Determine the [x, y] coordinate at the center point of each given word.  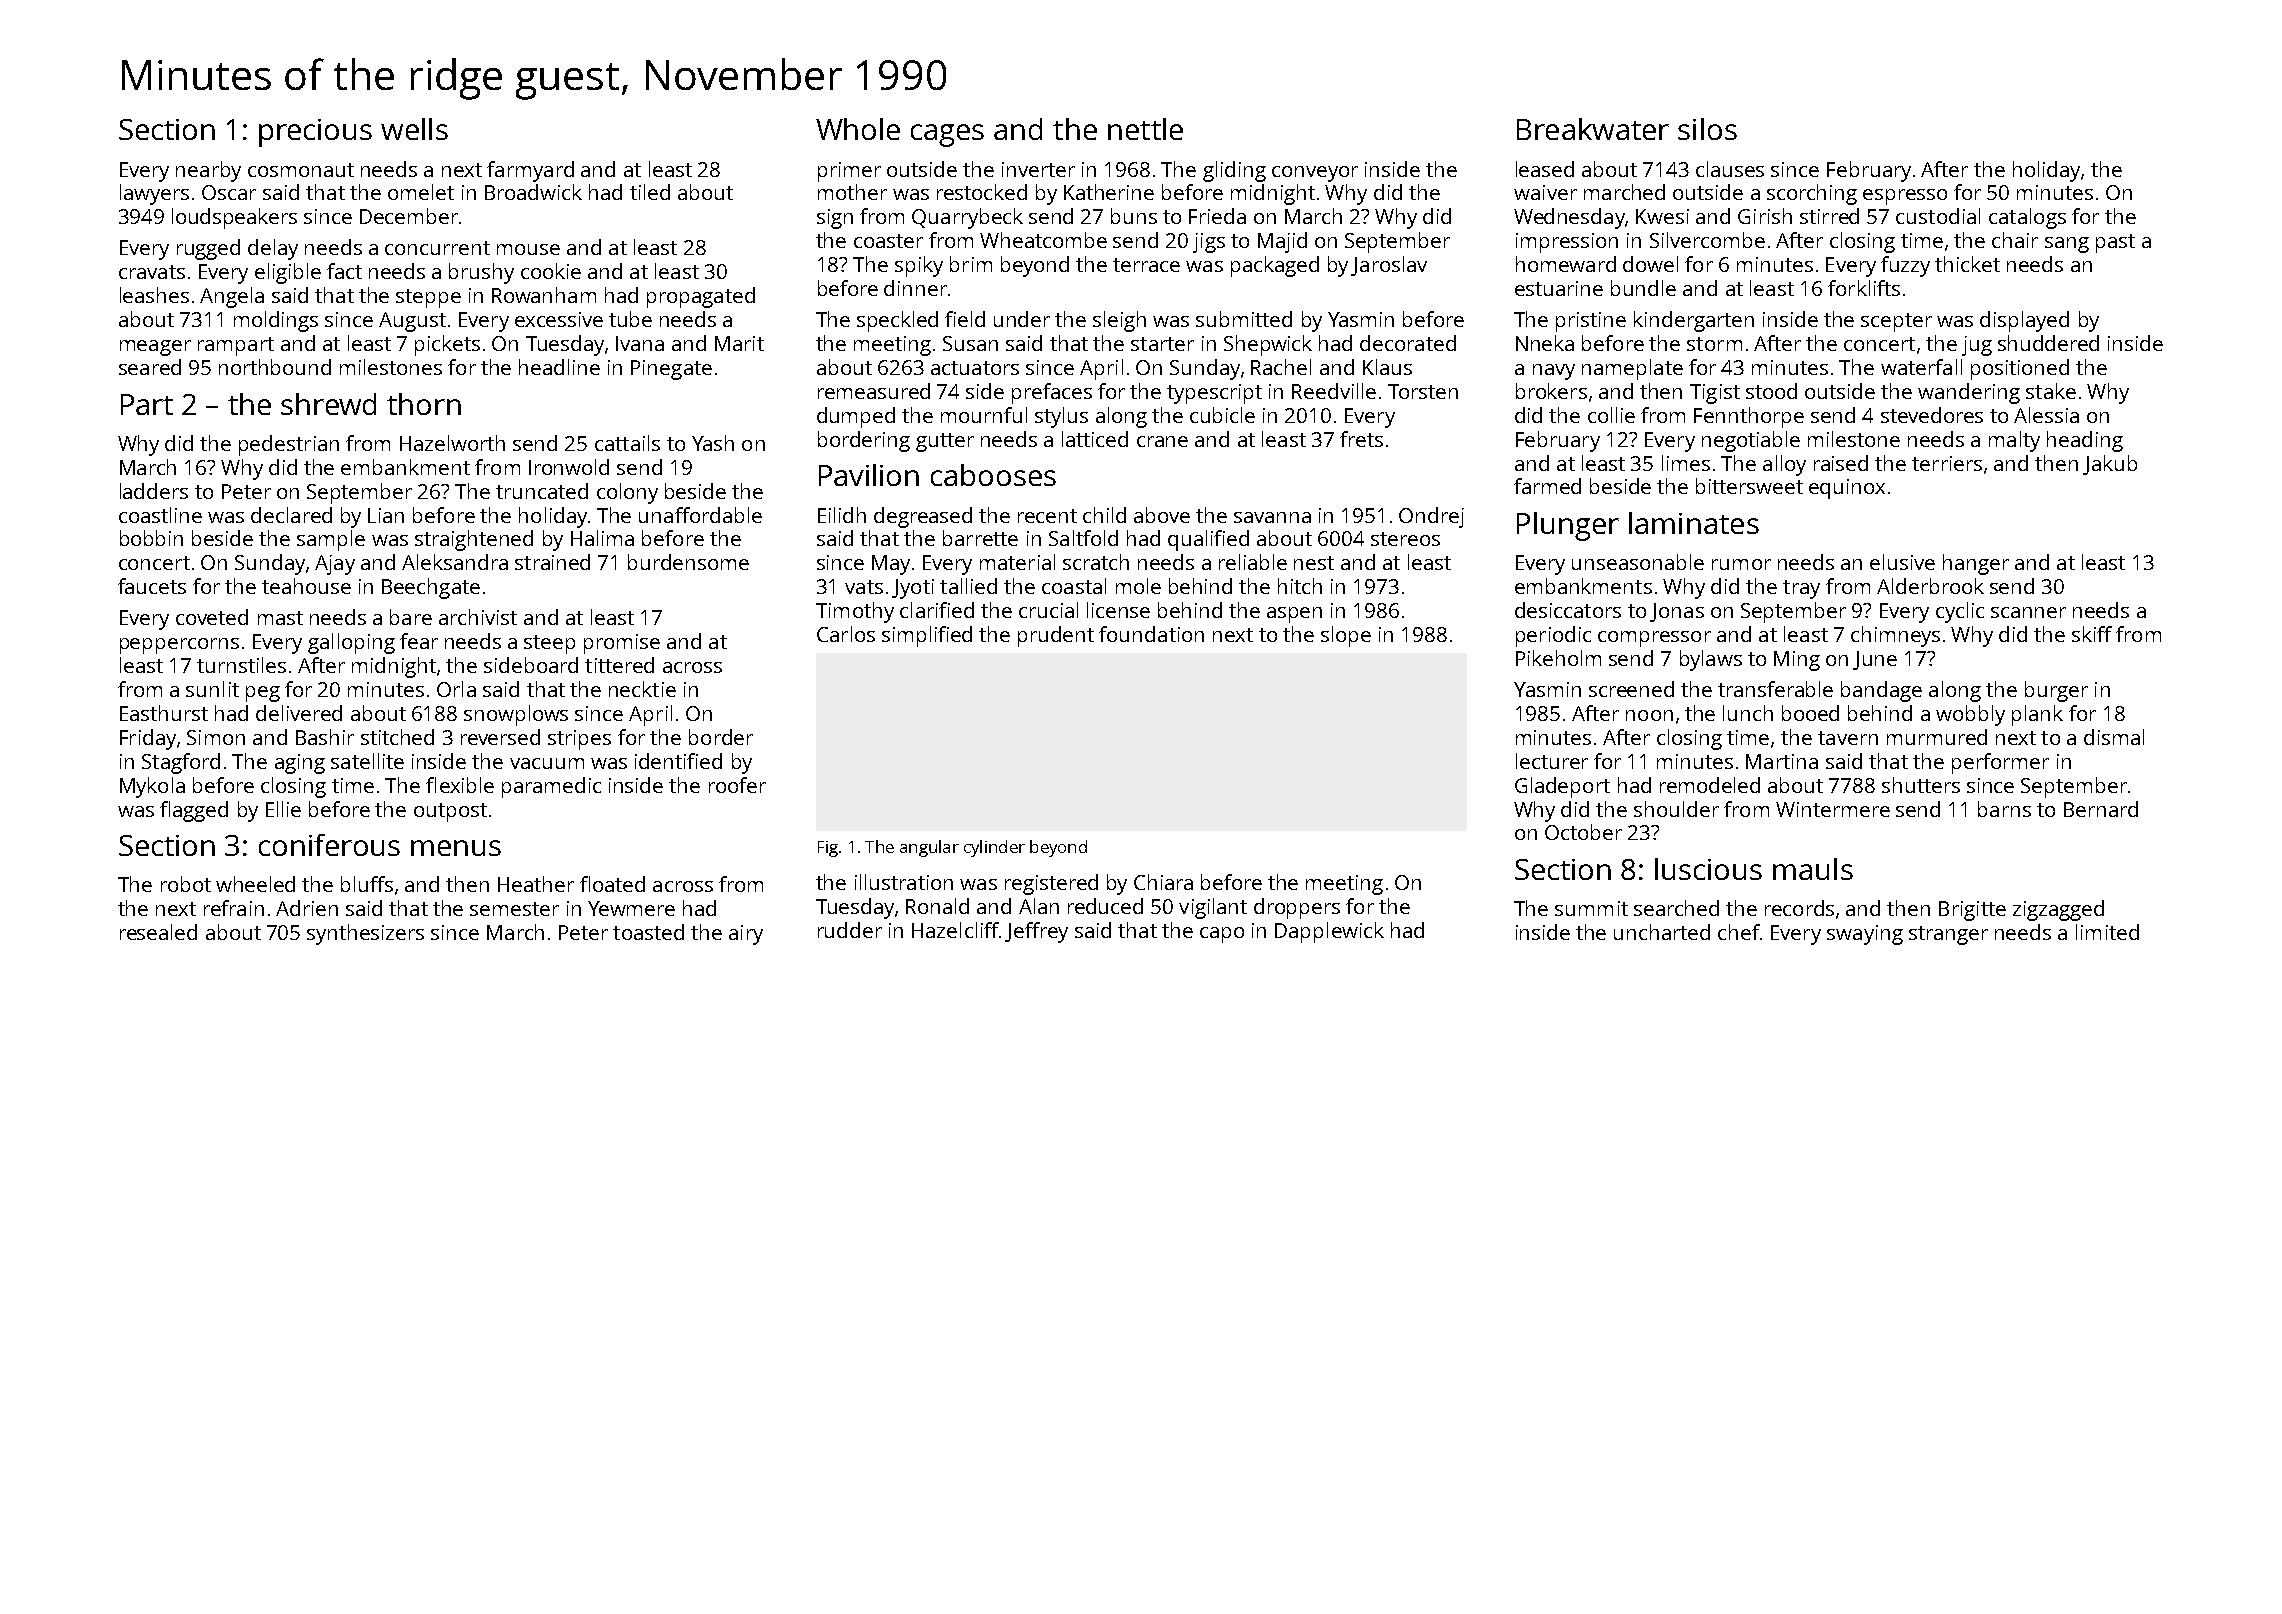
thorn [424, 404]
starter [1162, 344]
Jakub [2110, 465]
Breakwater [1593, 129]
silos [1707, 129]
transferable [1775, 689]
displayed [2024, 321]
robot [186, 884]
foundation [1151, 634]
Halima [602, 538]
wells [414, 129]
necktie [642, 689]
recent [1047, 516]
